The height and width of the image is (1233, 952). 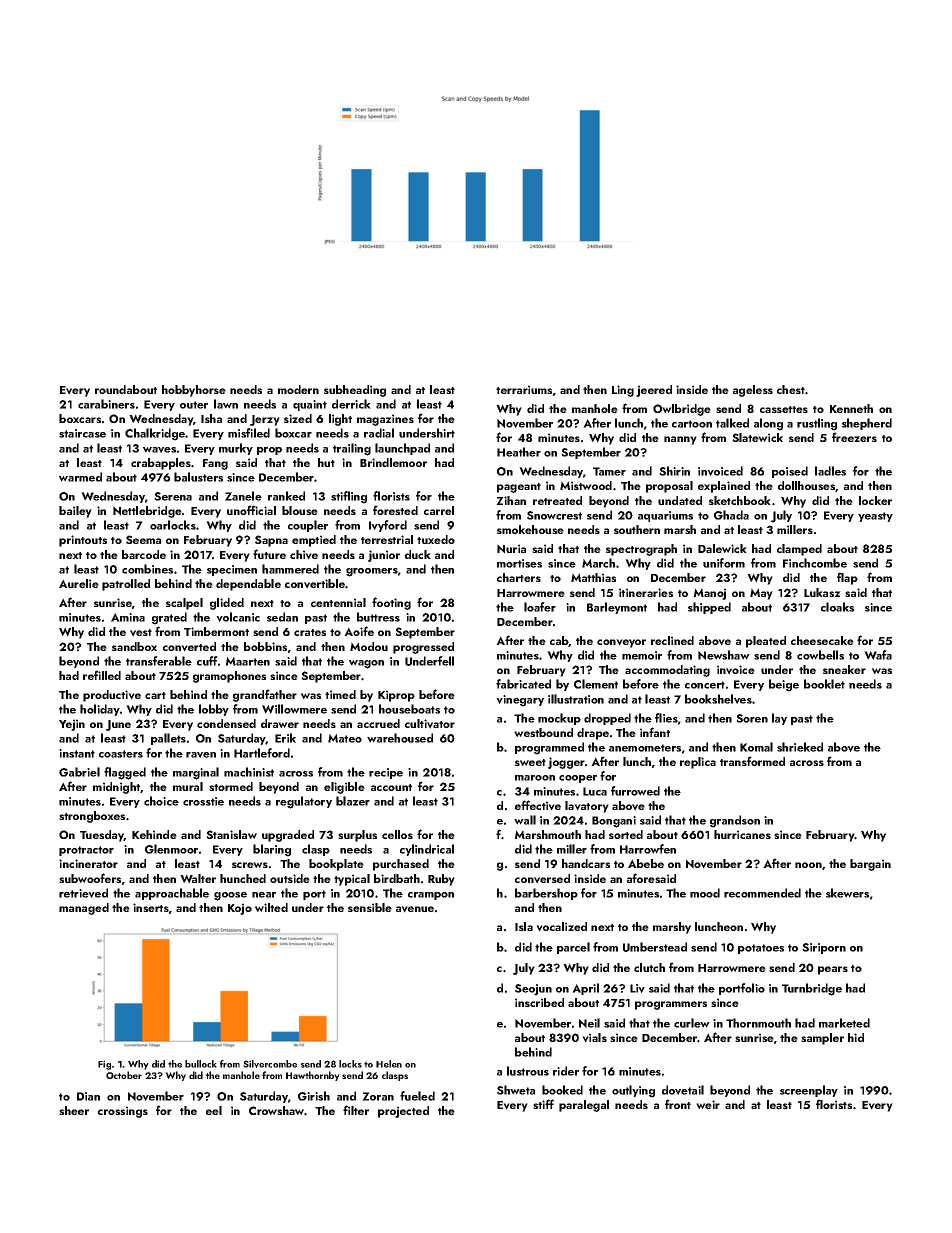 I want to click on forested, so click(x=395, y=510).
